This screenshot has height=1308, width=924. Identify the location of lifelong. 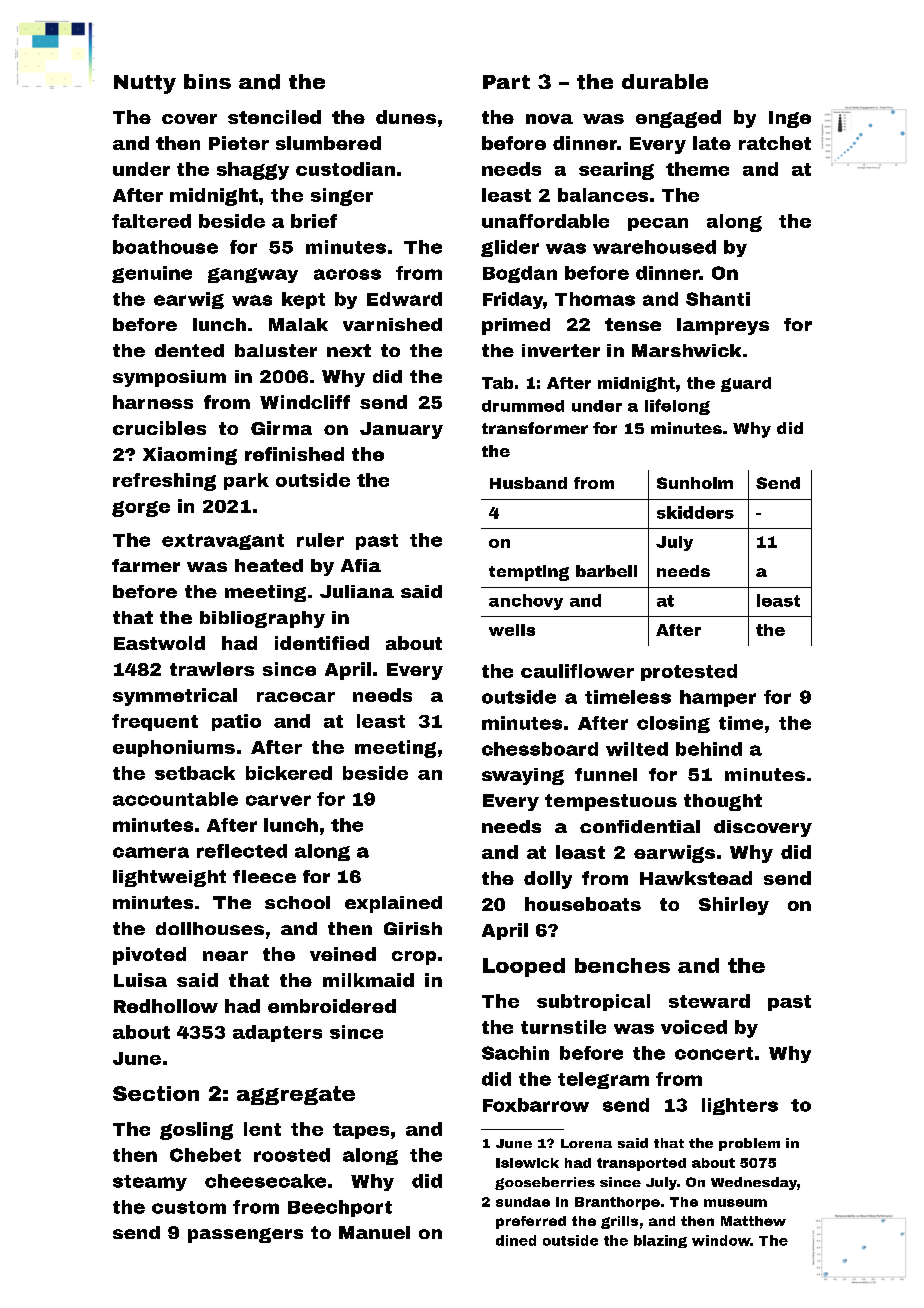
(677, 407).
